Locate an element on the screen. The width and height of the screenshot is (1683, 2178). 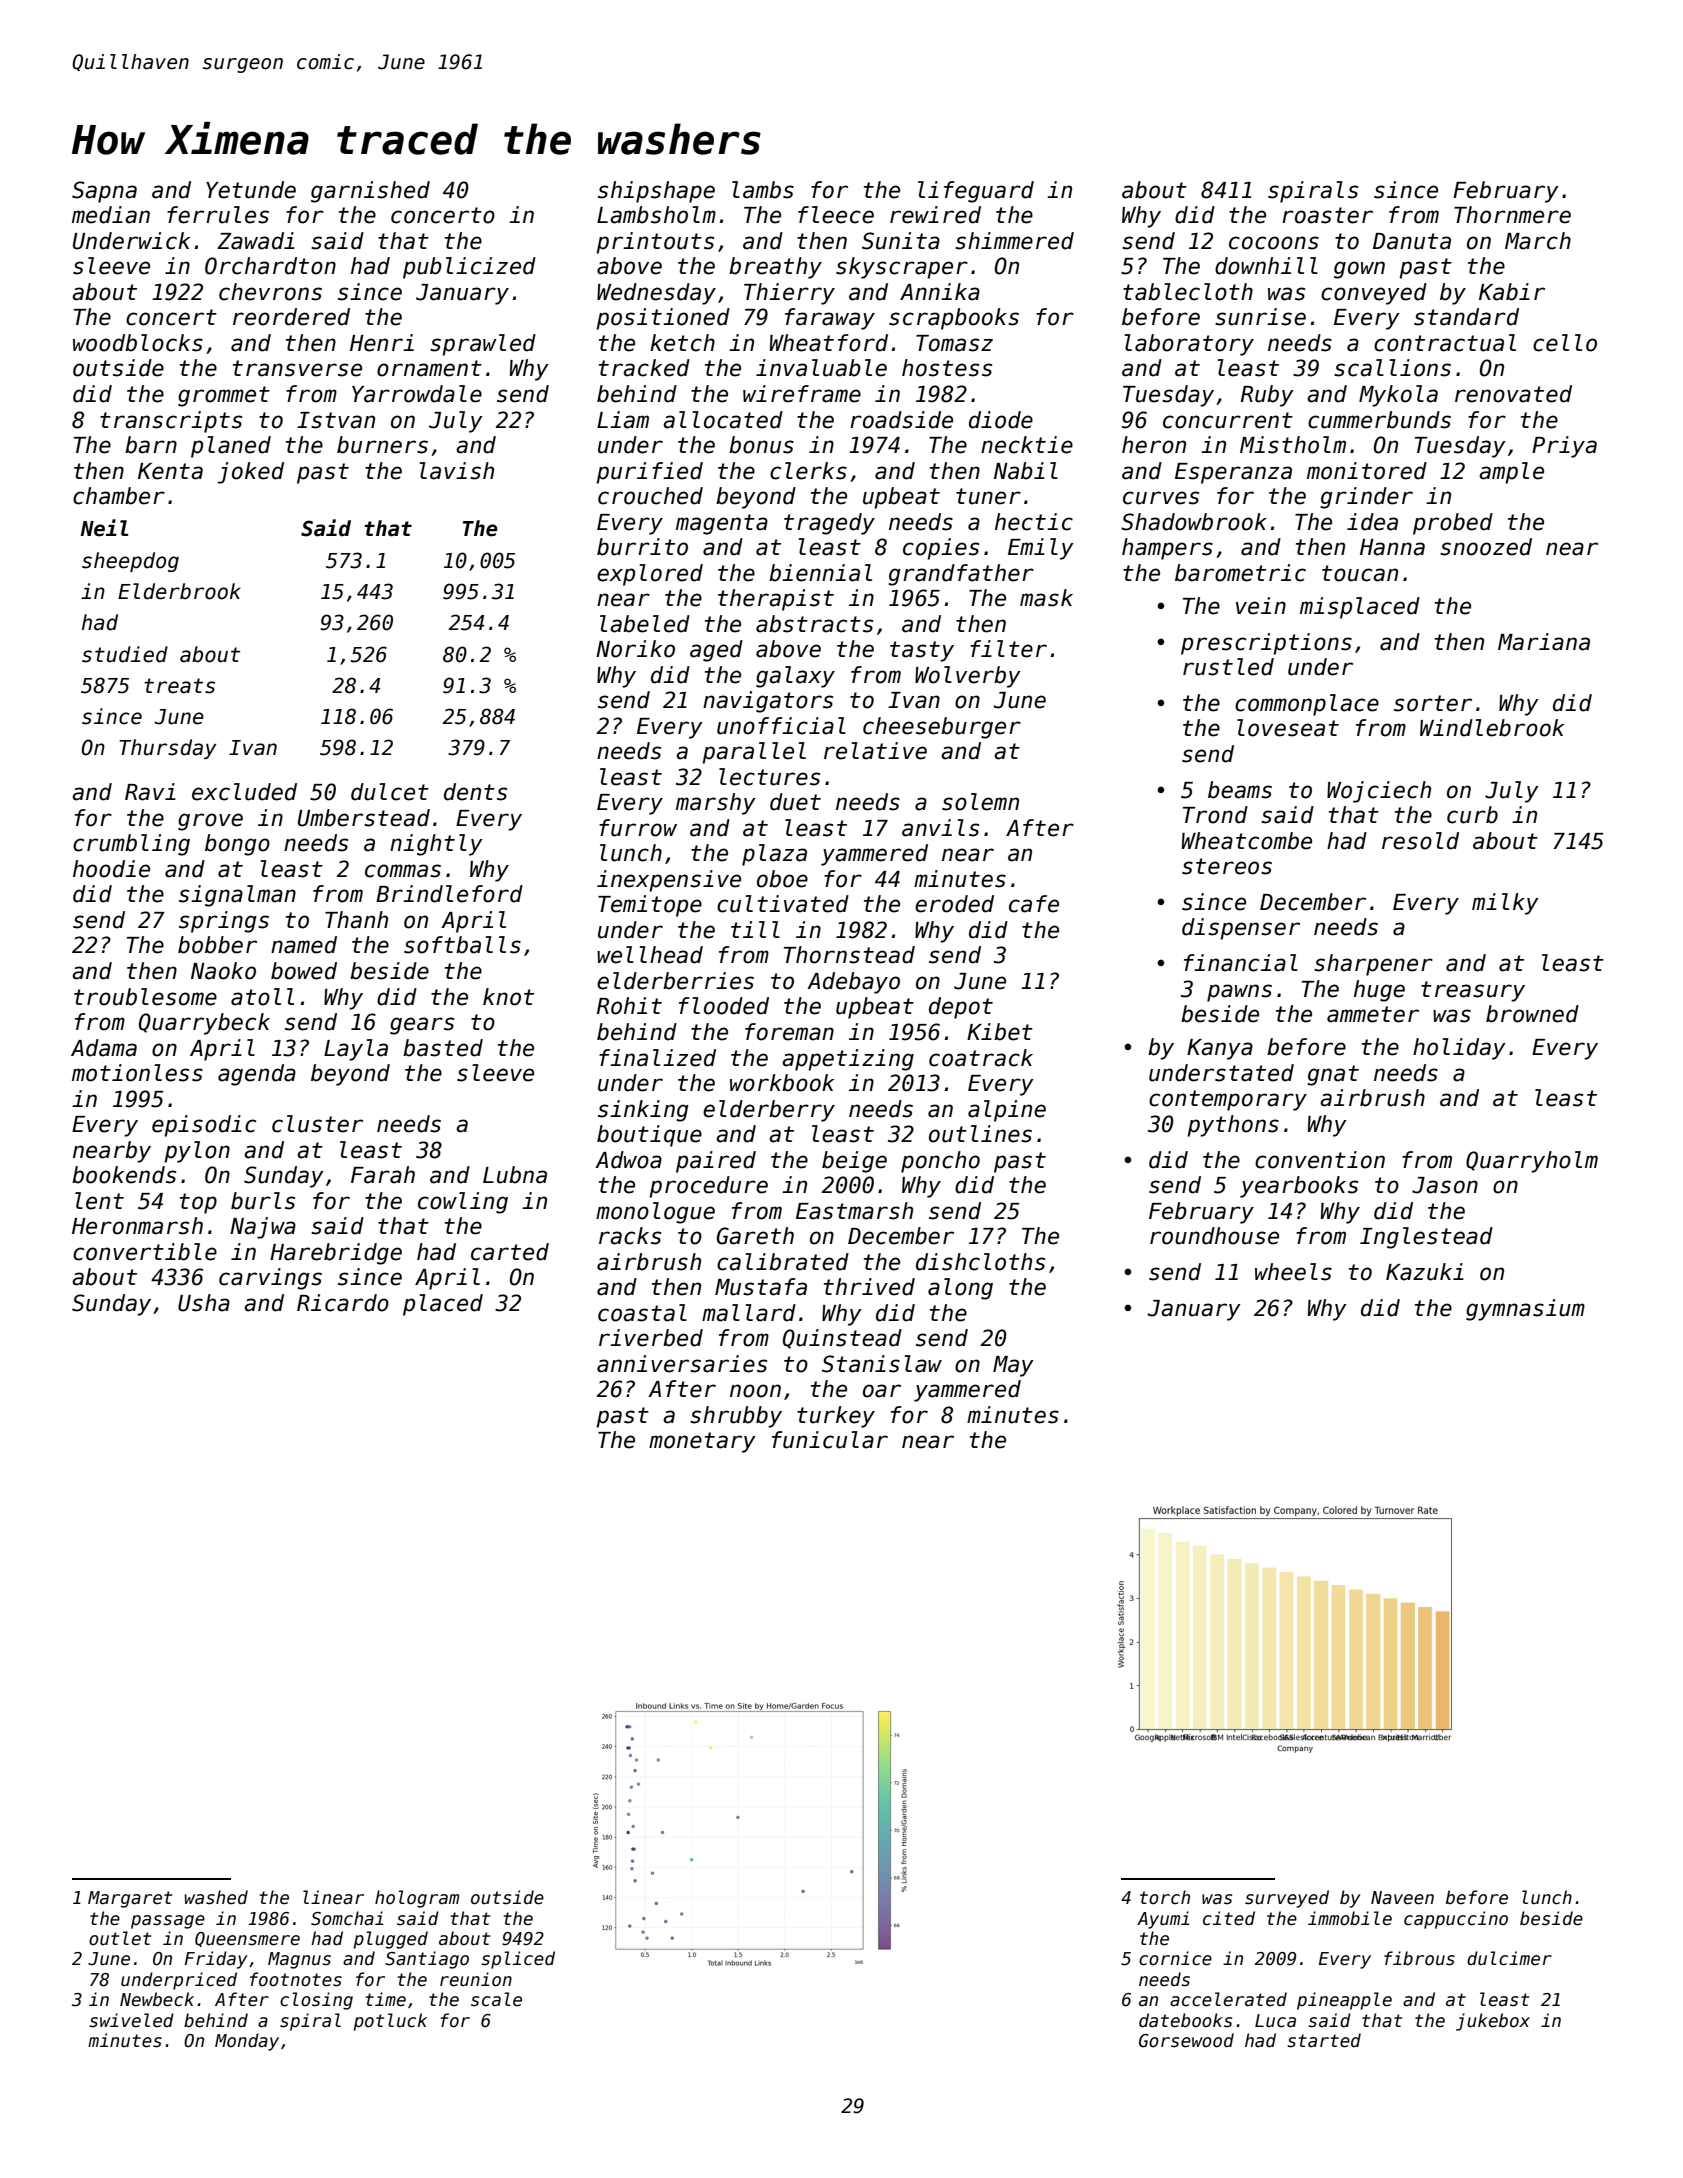
contractual is located at coordinates (1445, 343).
